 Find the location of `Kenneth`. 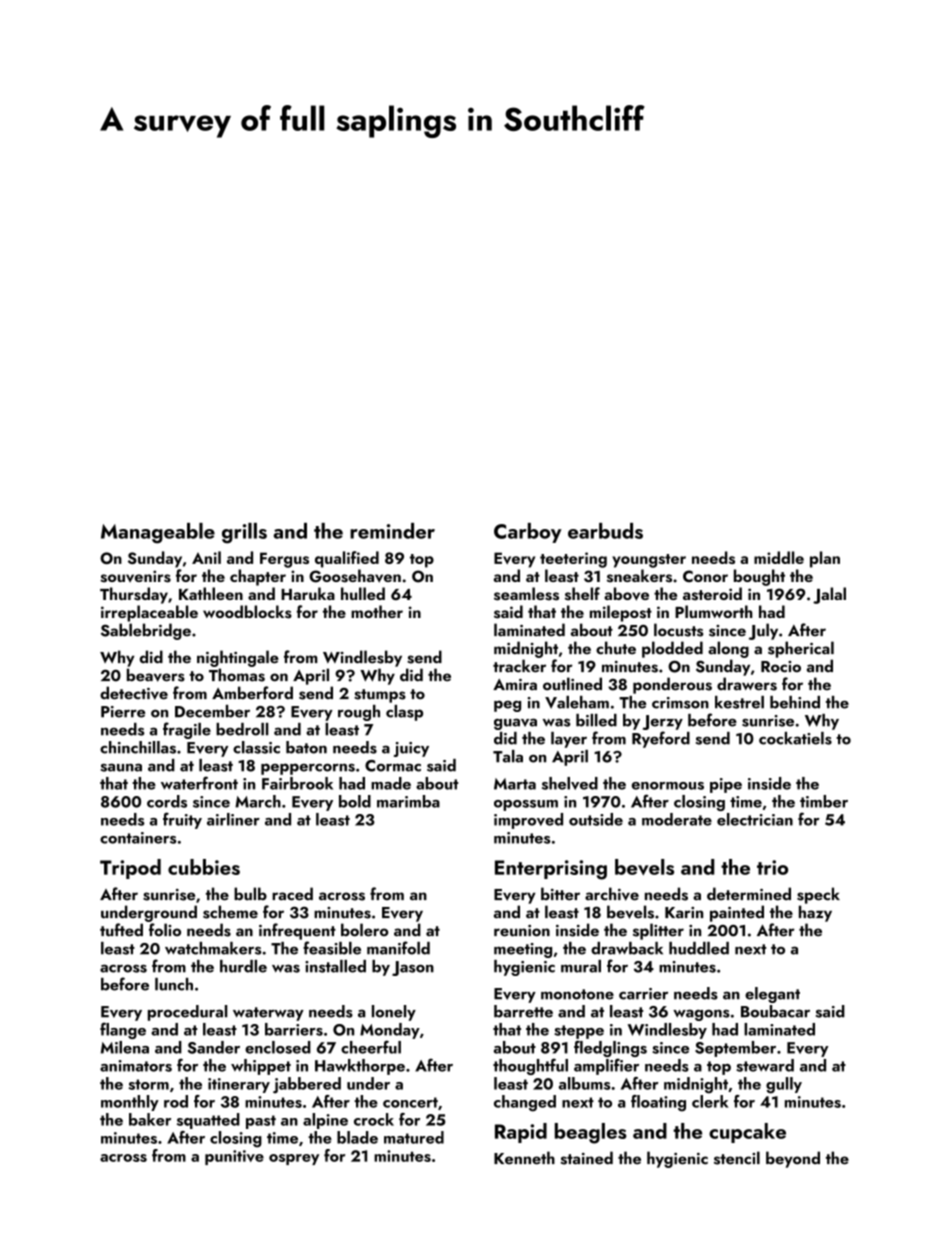

Kenneth is located at coordinates (524, 1158).
